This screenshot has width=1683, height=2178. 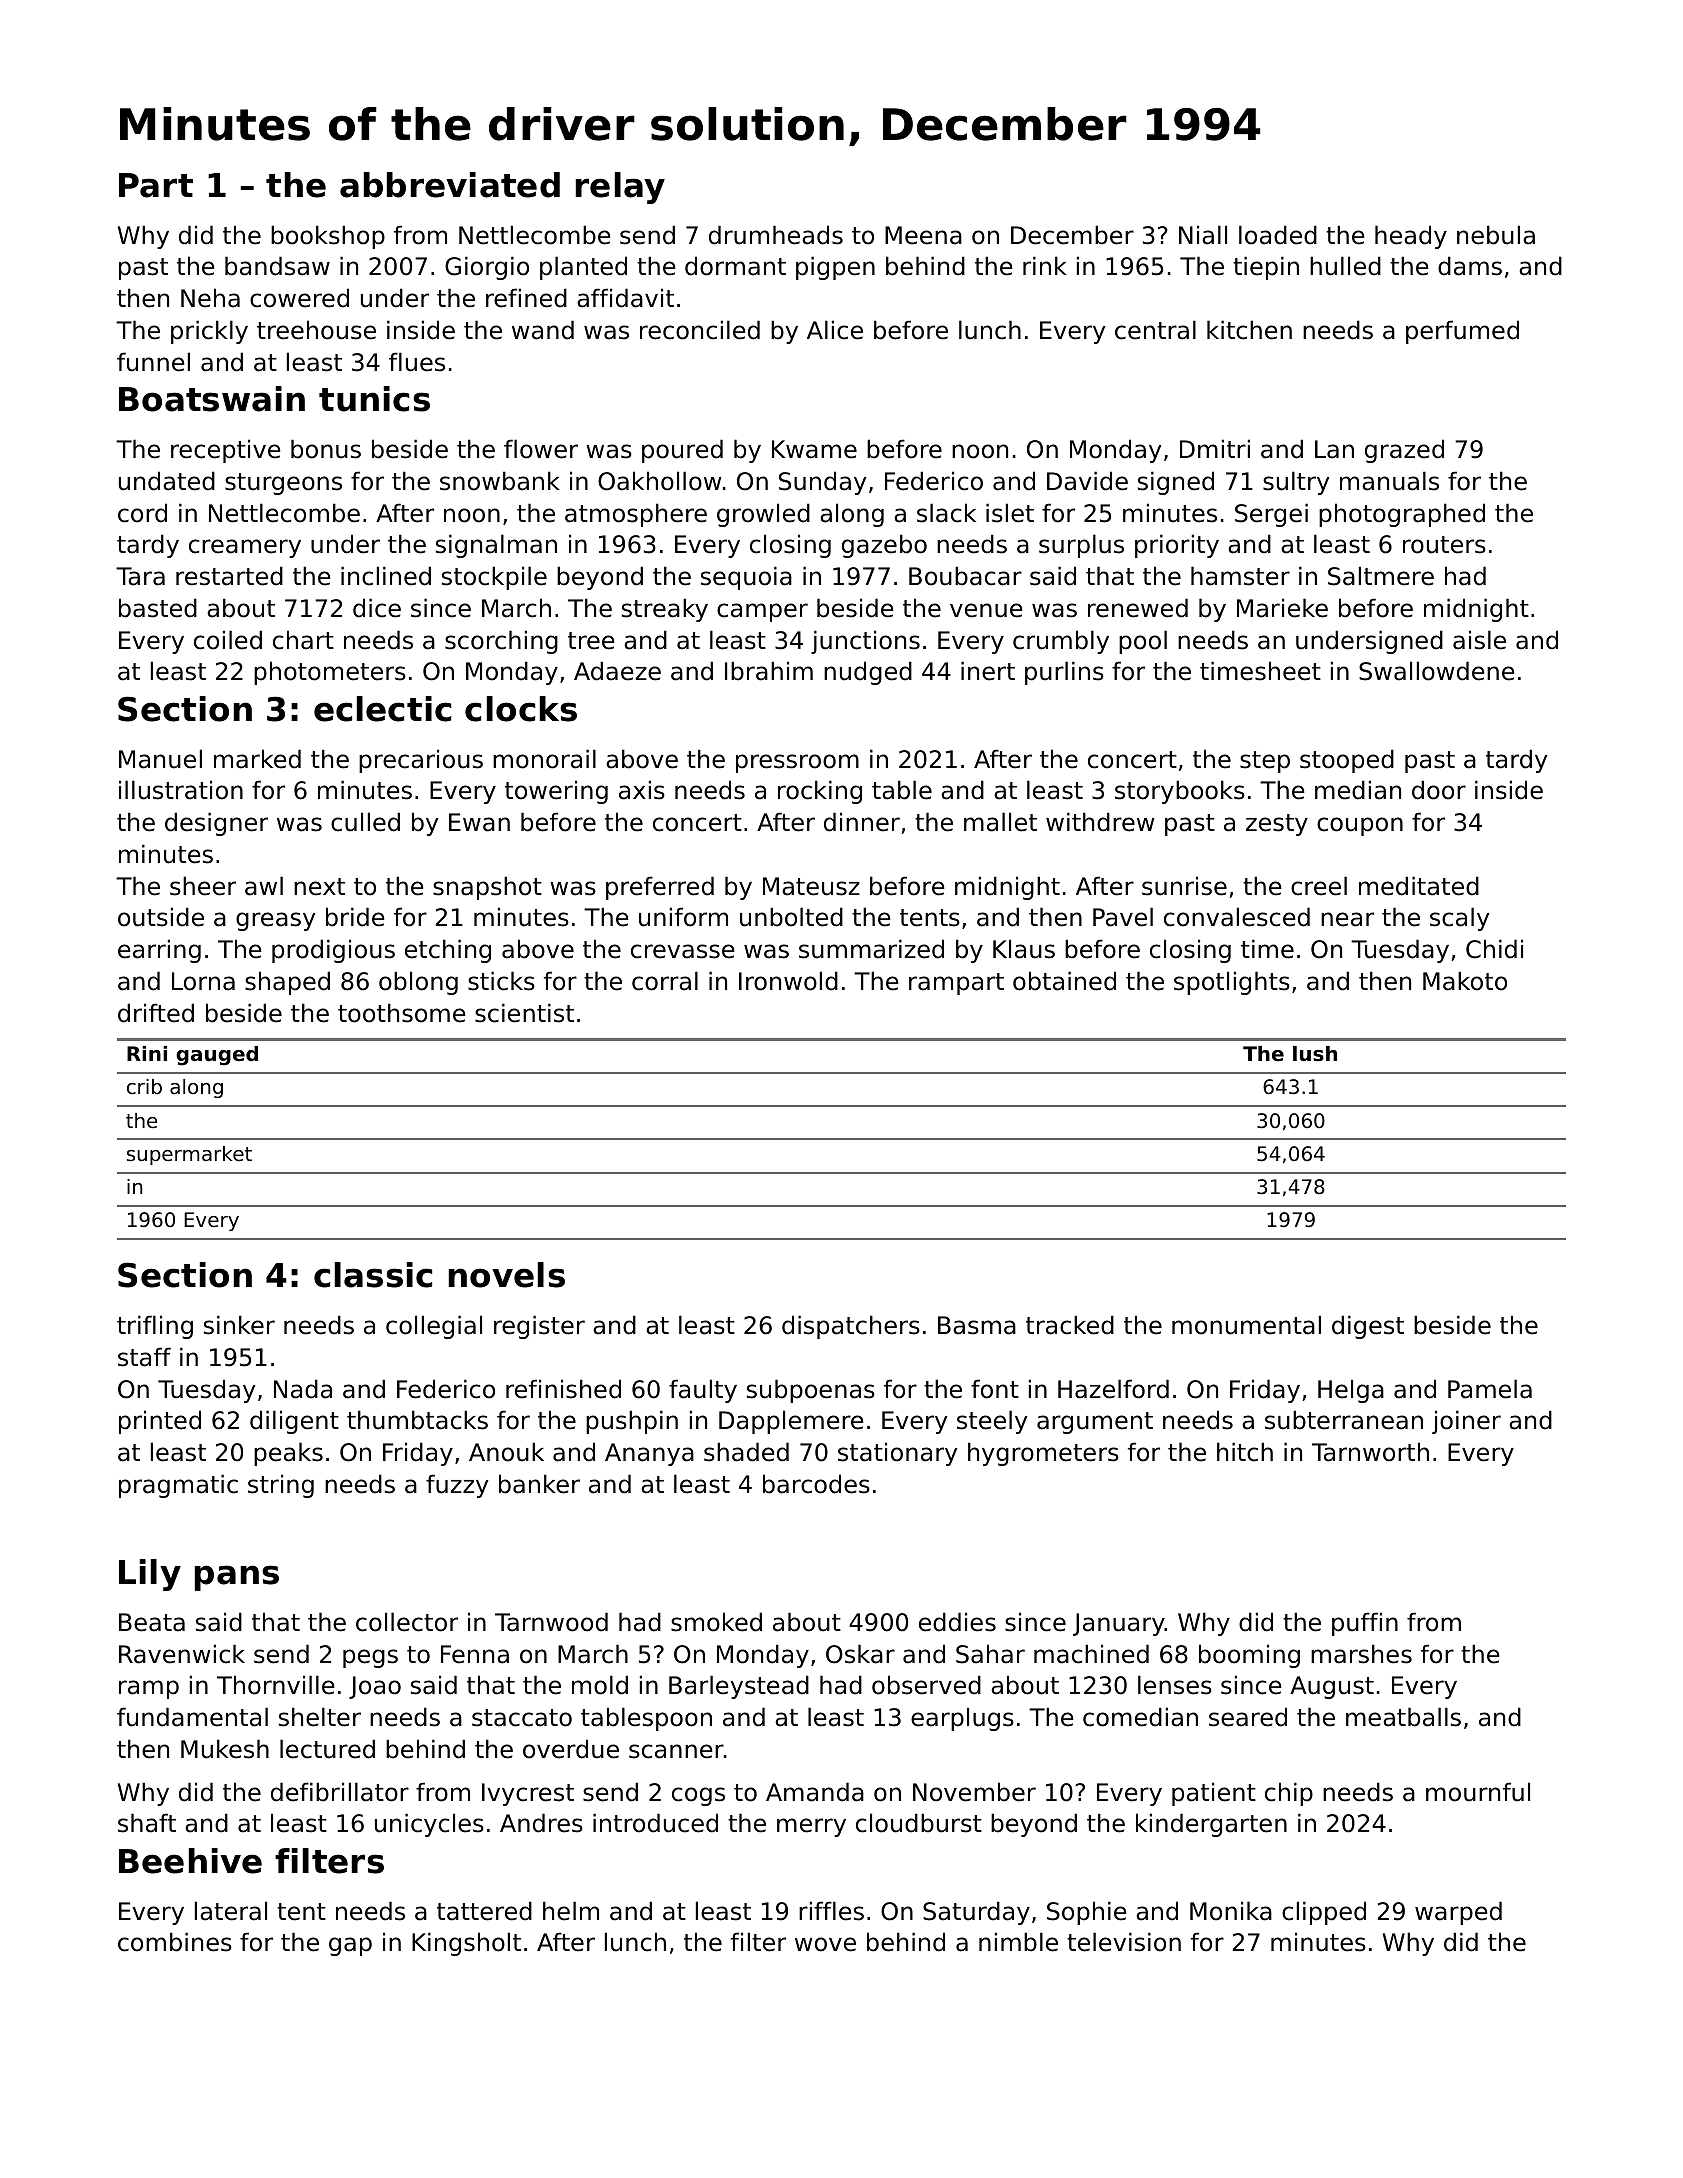 I want to click on combines, so click(x=175, y=1942).
